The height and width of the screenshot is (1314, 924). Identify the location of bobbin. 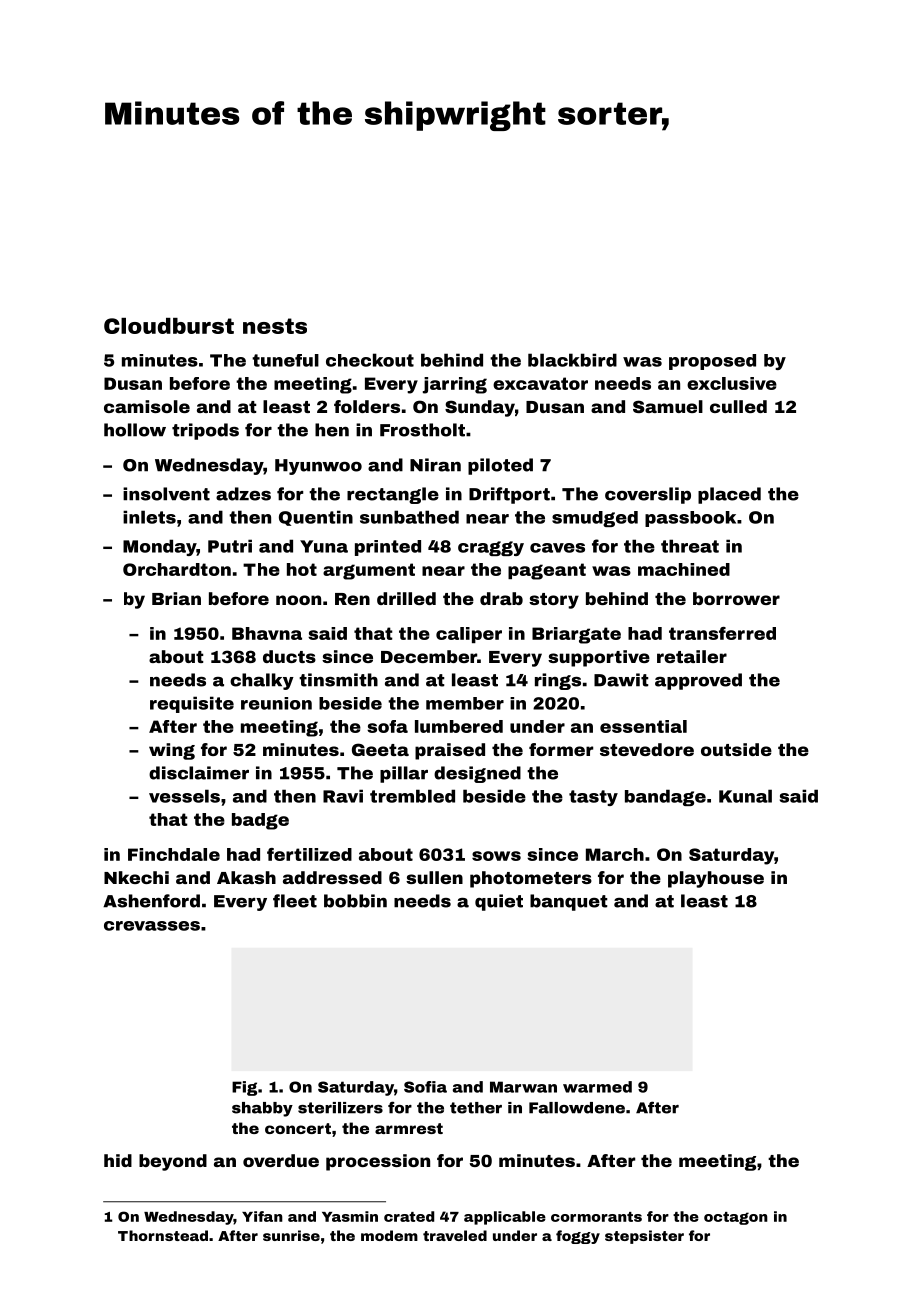
(355, 901).
